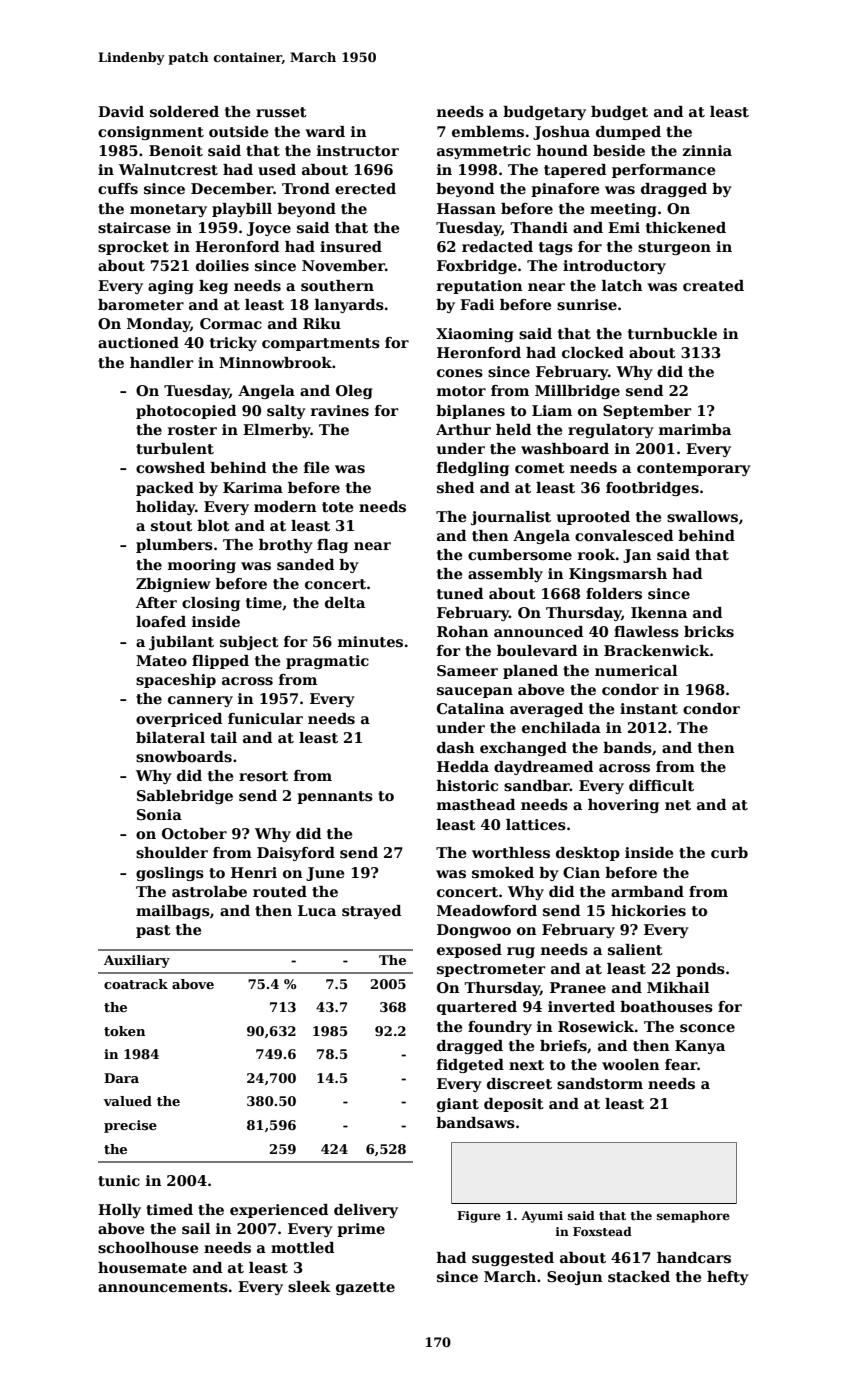  I want to click on sconce, so click(707, 1028).
